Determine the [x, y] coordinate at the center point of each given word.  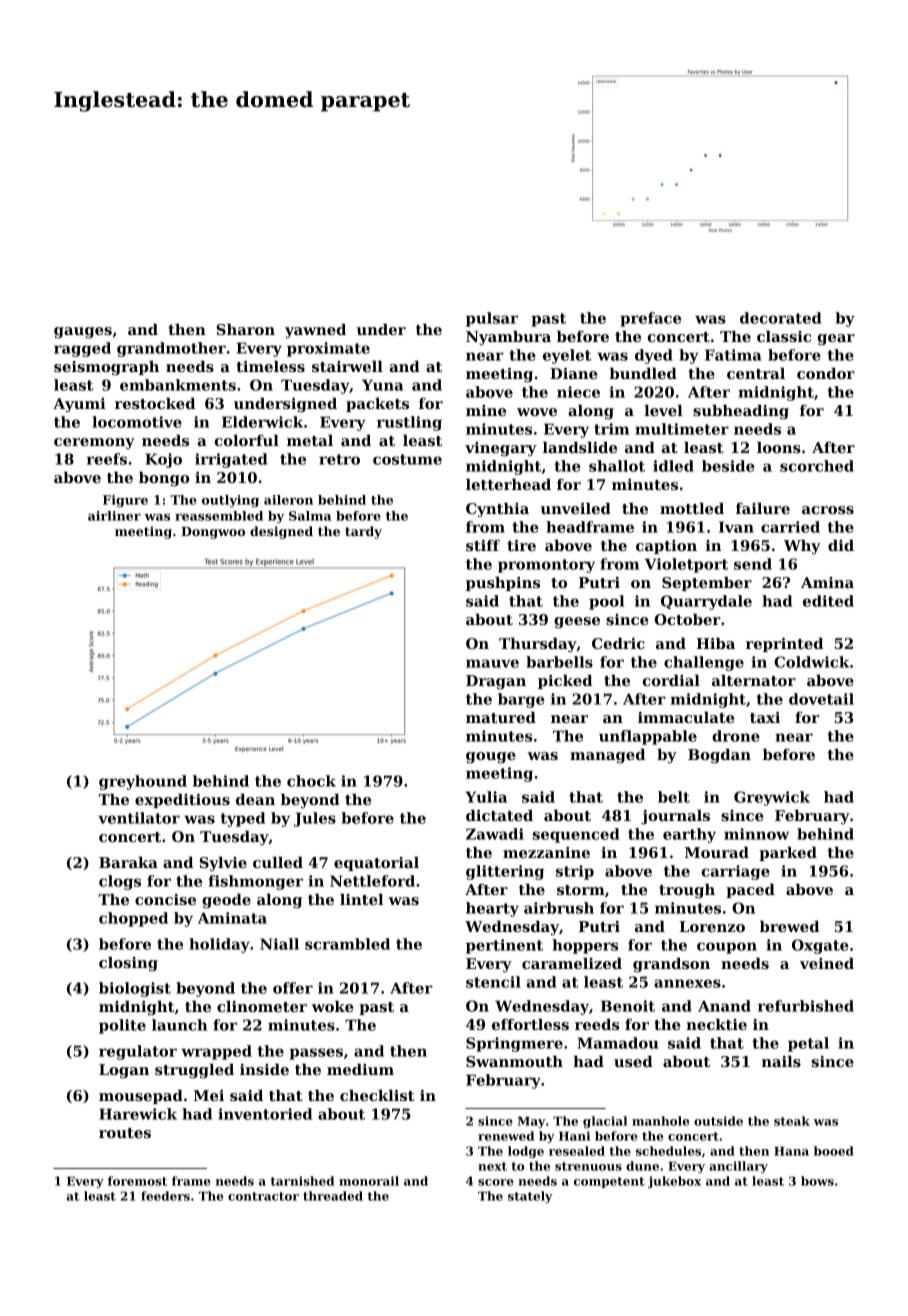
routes [125, 1133]
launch [179, 1025]
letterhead [508, 484]
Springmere [514, 1044]
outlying [230, 501]
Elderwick [262, 422]
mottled [692, 508]
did [841, 545]
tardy [363, 532]
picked [565, 682]
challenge [704, 663]
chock [311, 781]
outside [718, 1121]
